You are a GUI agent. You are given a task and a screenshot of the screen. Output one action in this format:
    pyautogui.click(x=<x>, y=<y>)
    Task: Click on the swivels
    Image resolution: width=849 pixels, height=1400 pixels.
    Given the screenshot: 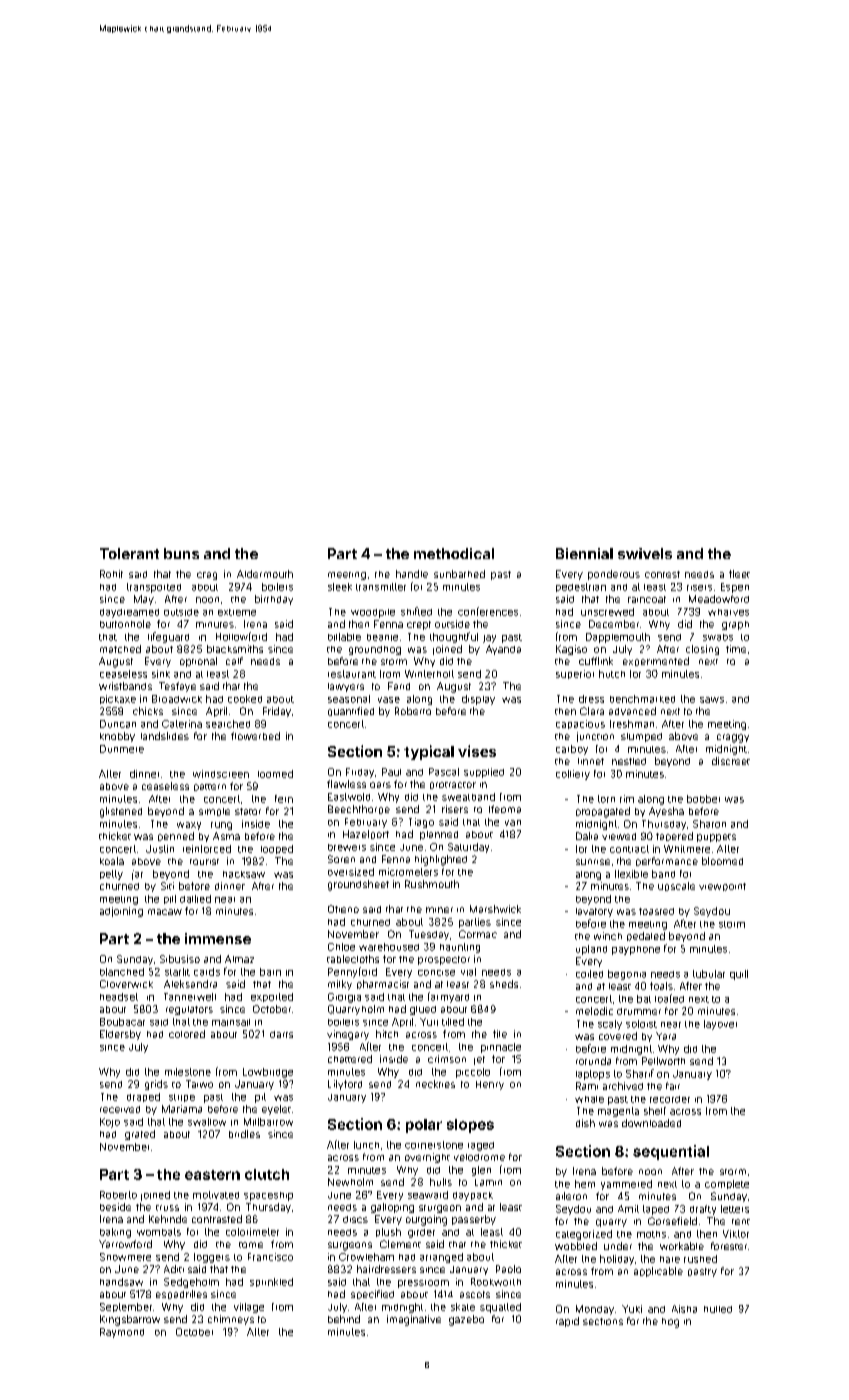 What is the action you would take?
    pyautogui.click(x=645, y=553)
